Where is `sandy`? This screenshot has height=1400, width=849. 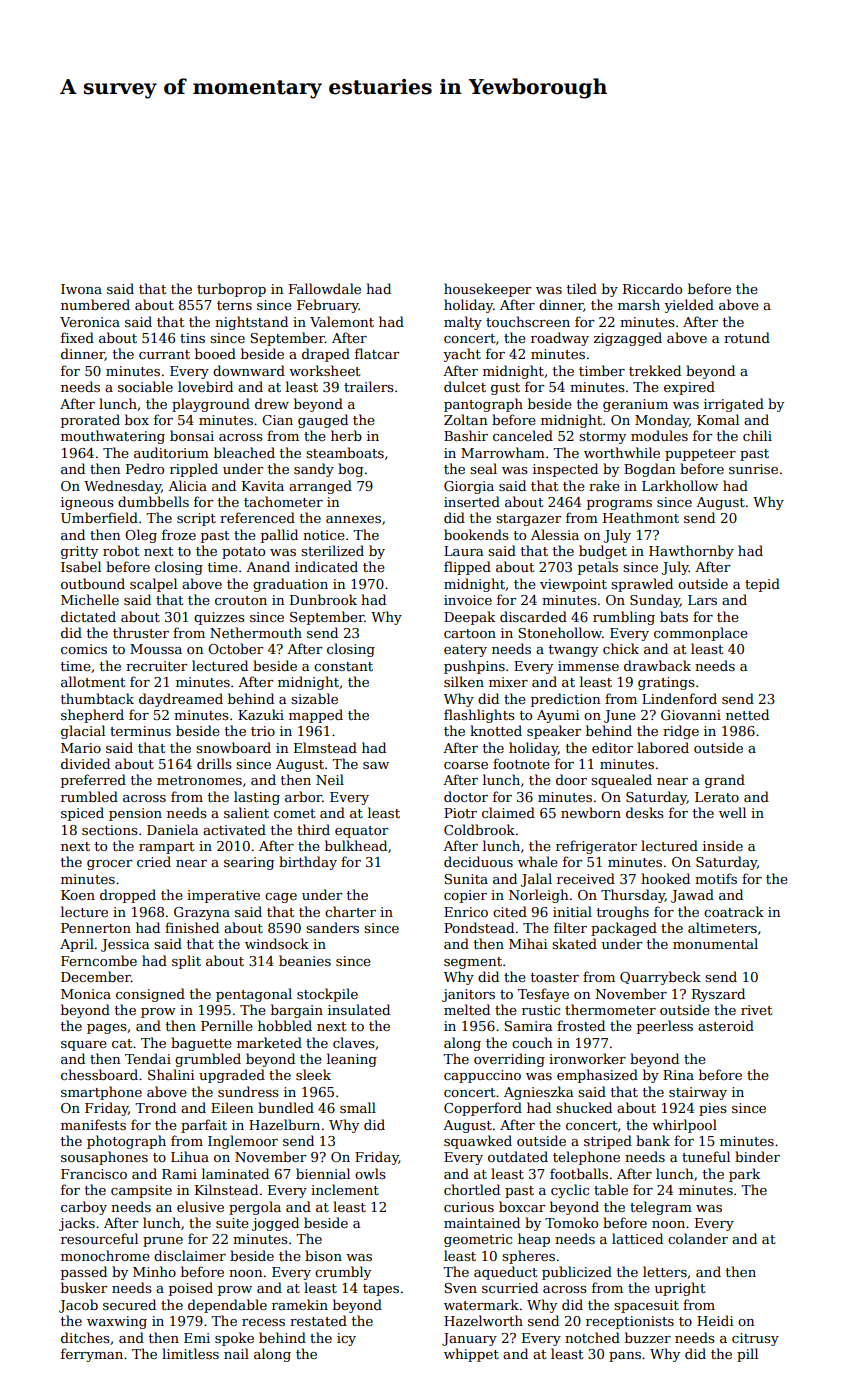 sandy is located at coordinates (314, 470).
